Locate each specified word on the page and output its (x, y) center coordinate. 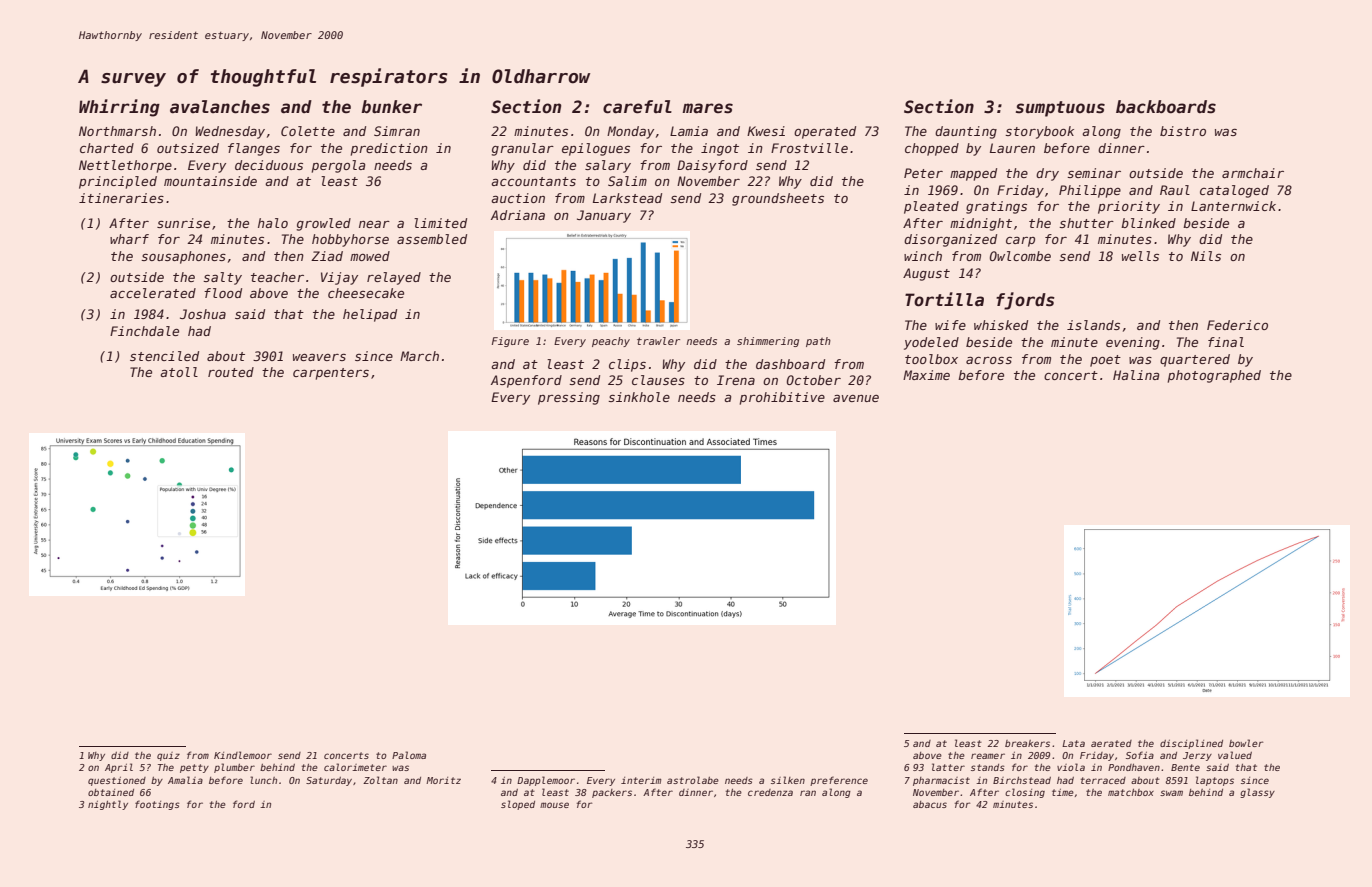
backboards (1166, 107)
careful (637, 107)
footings (157, 805)
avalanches (220, 107)
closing (1025, 793)
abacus (930, 804)
